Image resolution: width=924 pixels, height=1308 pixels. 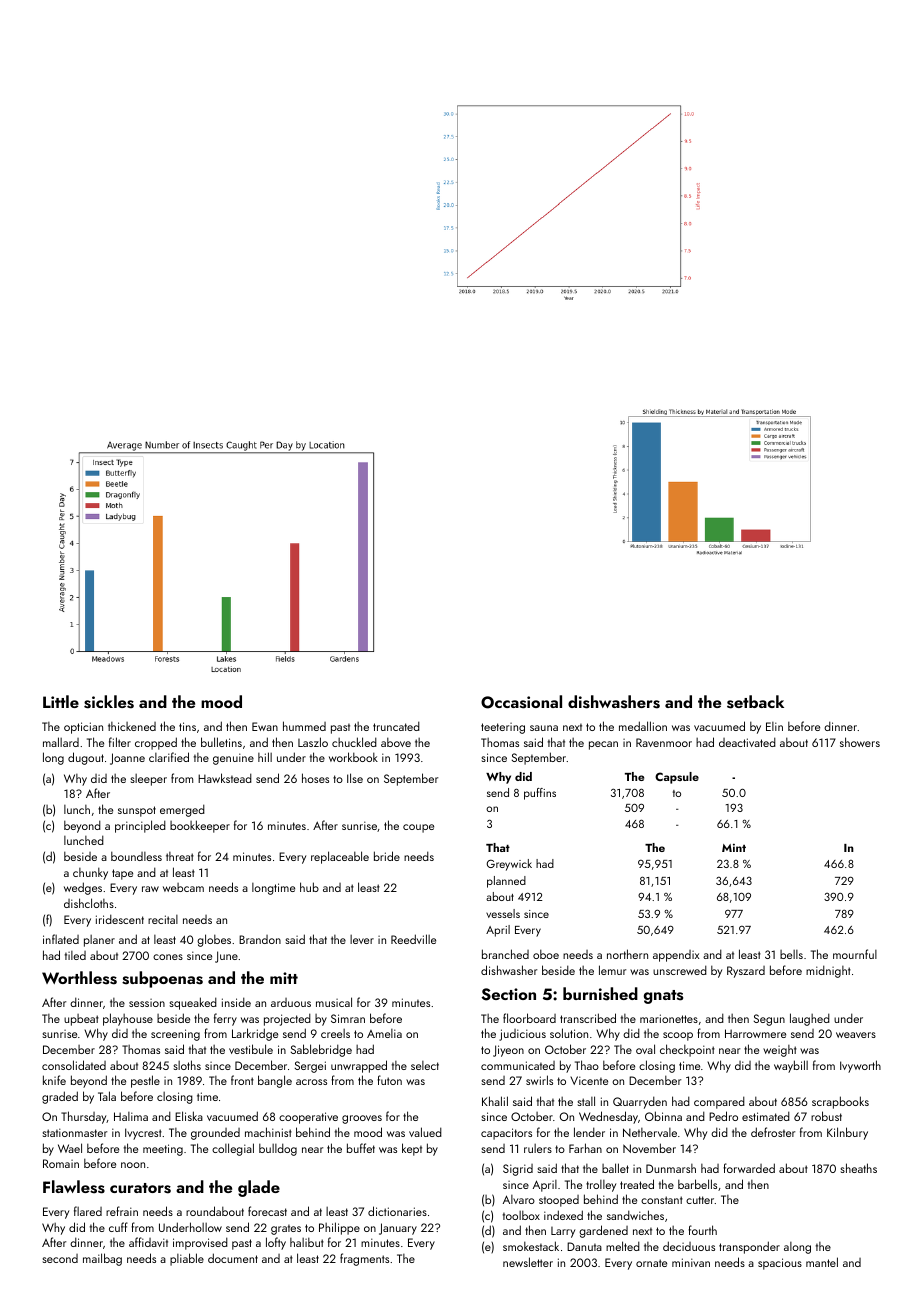 What do you see at coordinates (276, 1243) in the screenshot?
I see `lofty` at bounding box center [276, 1243].
